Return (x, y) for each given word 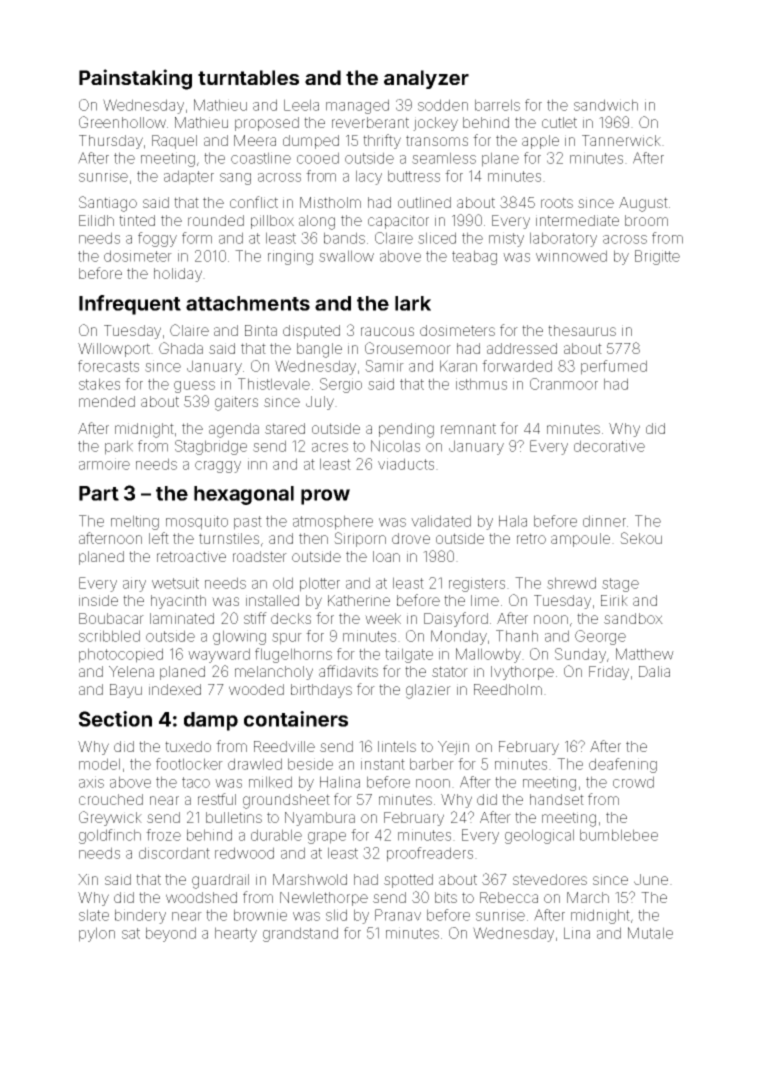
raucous (387, 331)
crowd (633, 782)
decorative (609, 446)
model (99, 764)
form (197, 238)
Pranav (398, 915)
